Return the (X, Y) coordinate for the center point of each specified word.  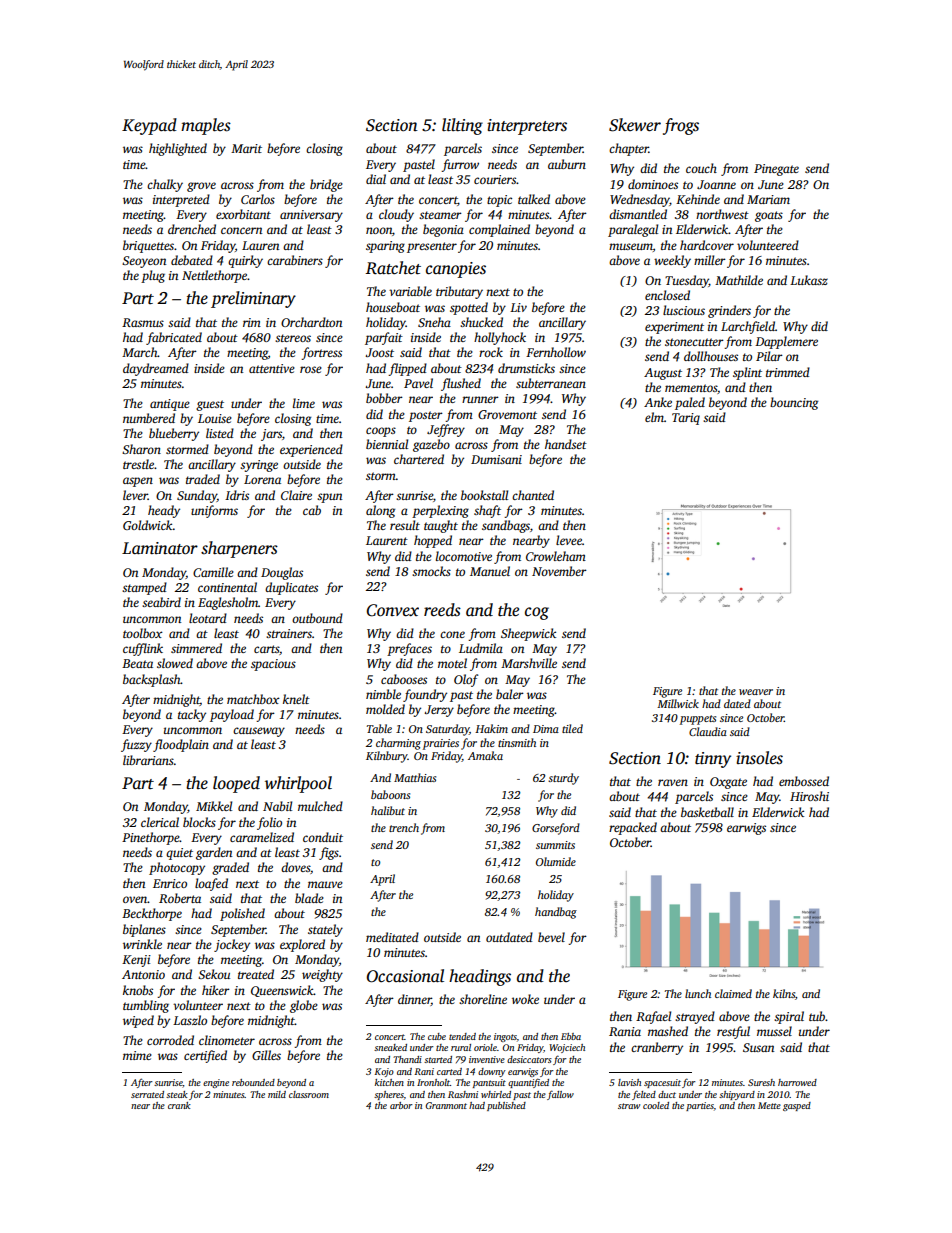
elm (654, 417)
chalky (165, 185)
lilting (462, 126)
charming (398, 744)
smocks (431, 571)
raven (673, 782)
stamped (144, 588)
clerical (160, 822)
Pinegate (776, 170)
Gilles (266, 1055)
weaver (756, 692)
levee (569, 540)
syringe (259, 466)
